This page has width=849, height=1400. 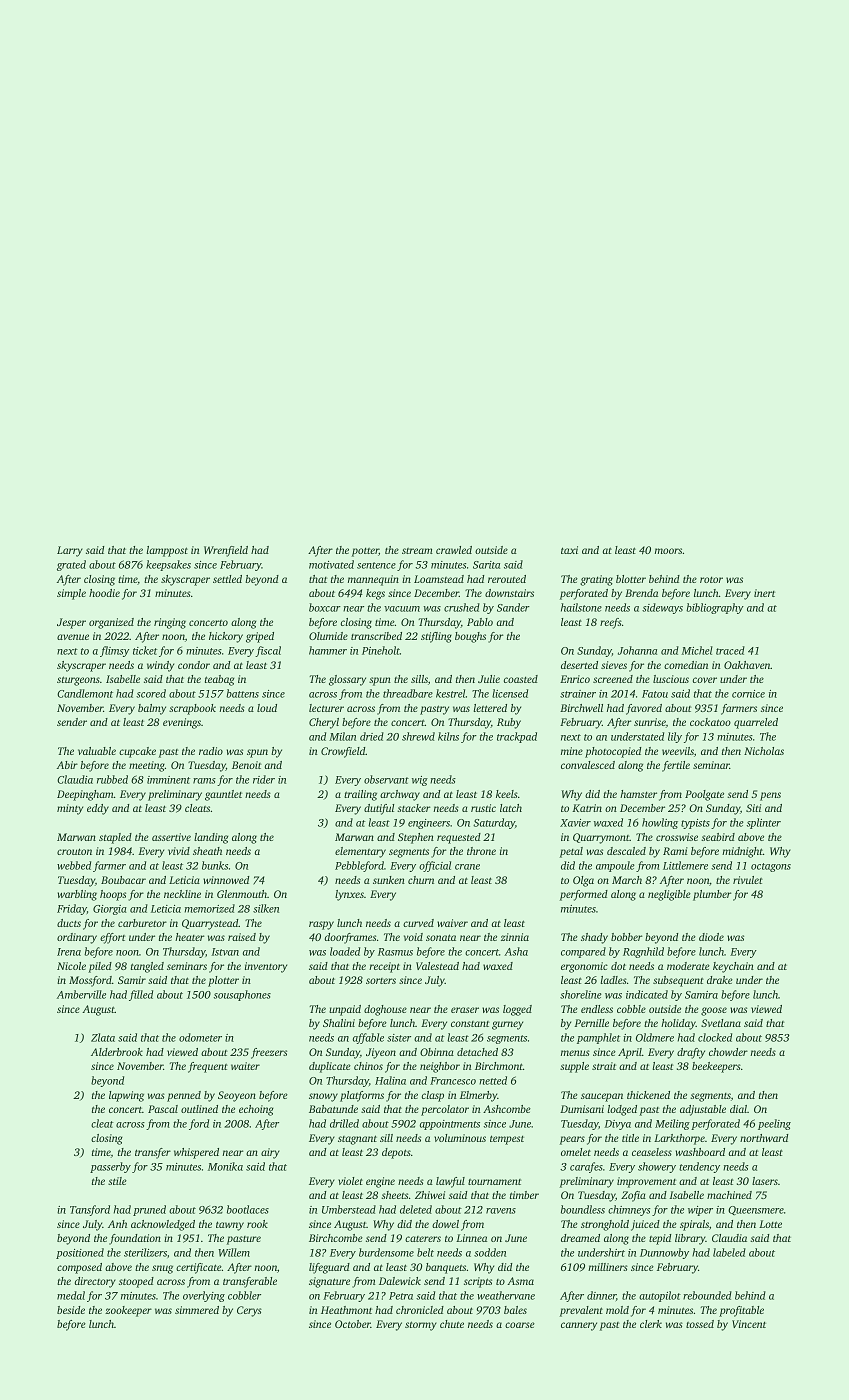 What do you see at coordinates (450, 1182) in the page?
I see `lawful` at bounding box center [450, 1182].
